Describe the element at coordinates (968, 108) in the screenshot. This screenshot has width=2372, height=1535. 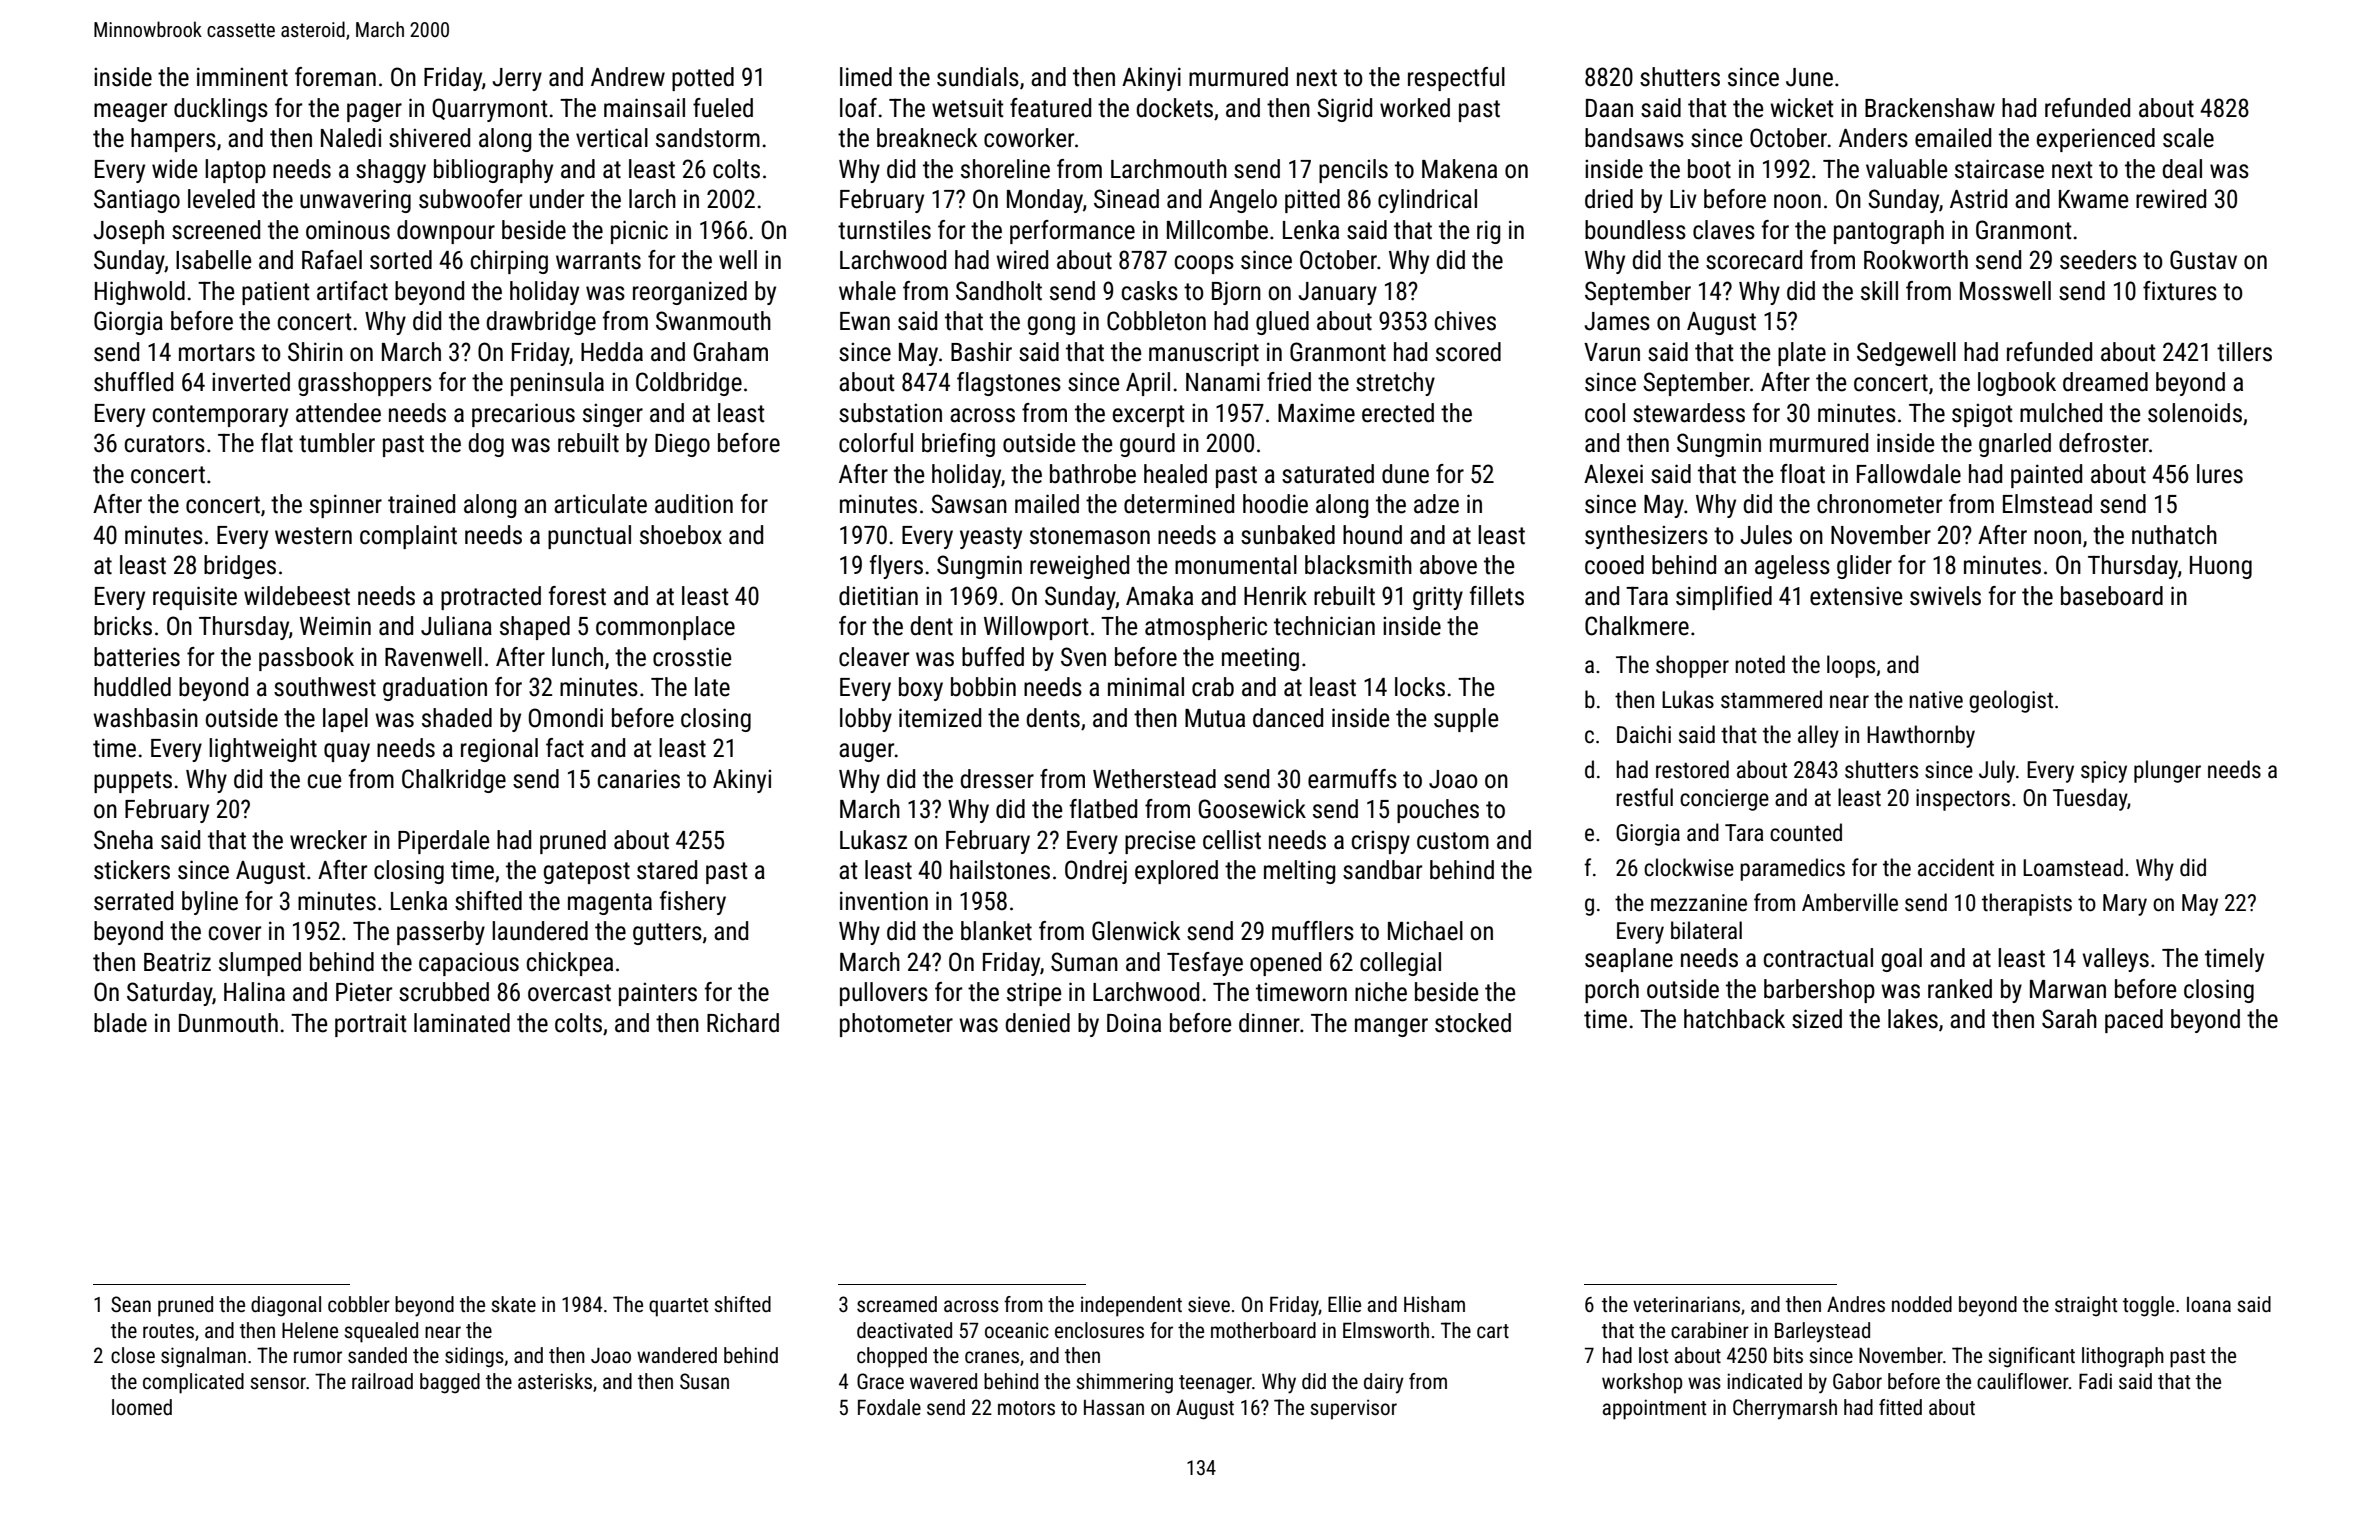
I see `wetsuit` at that location.
